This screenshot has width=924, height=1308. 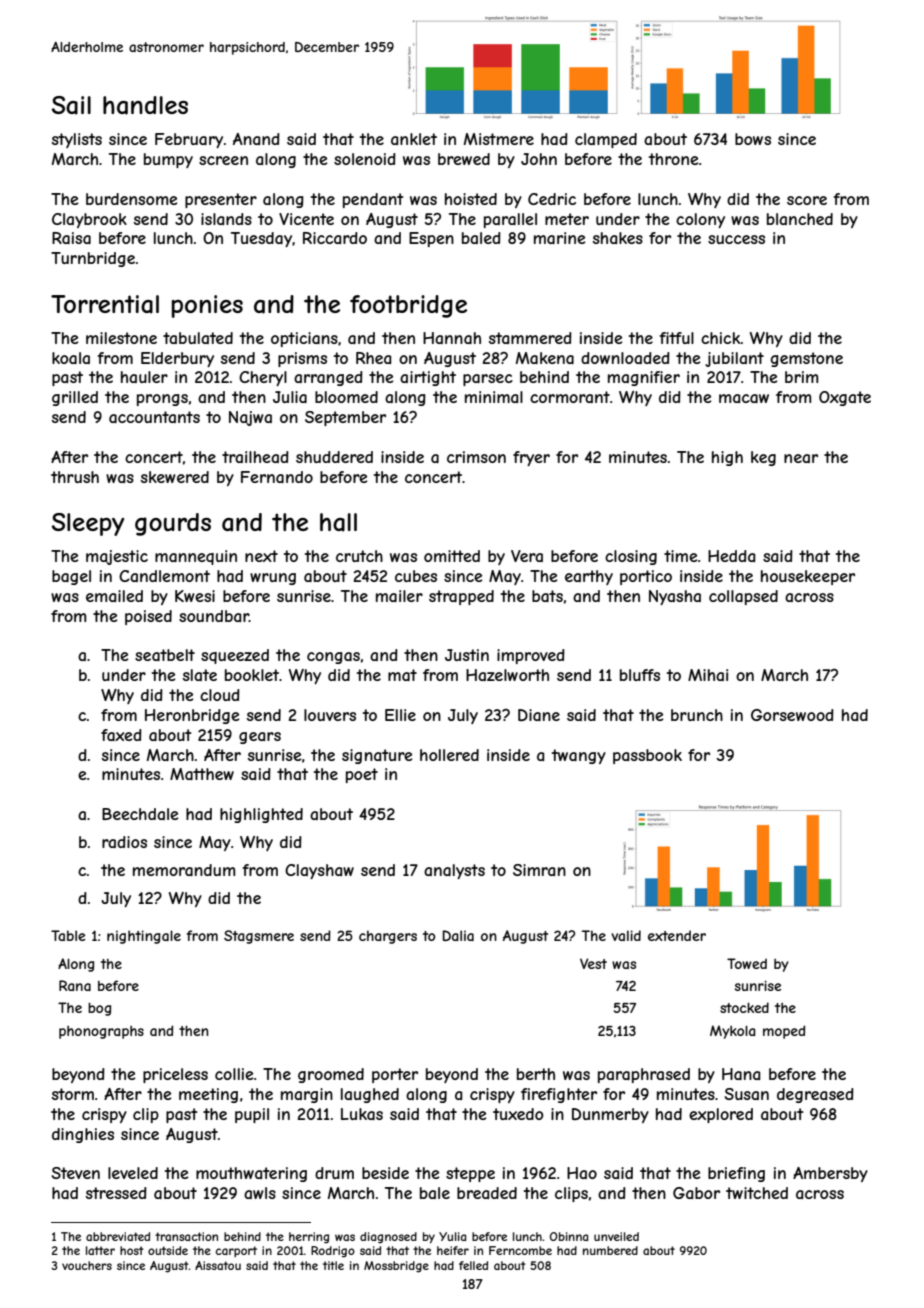 I want to click on pupil, so click(x=252, y=1115).
